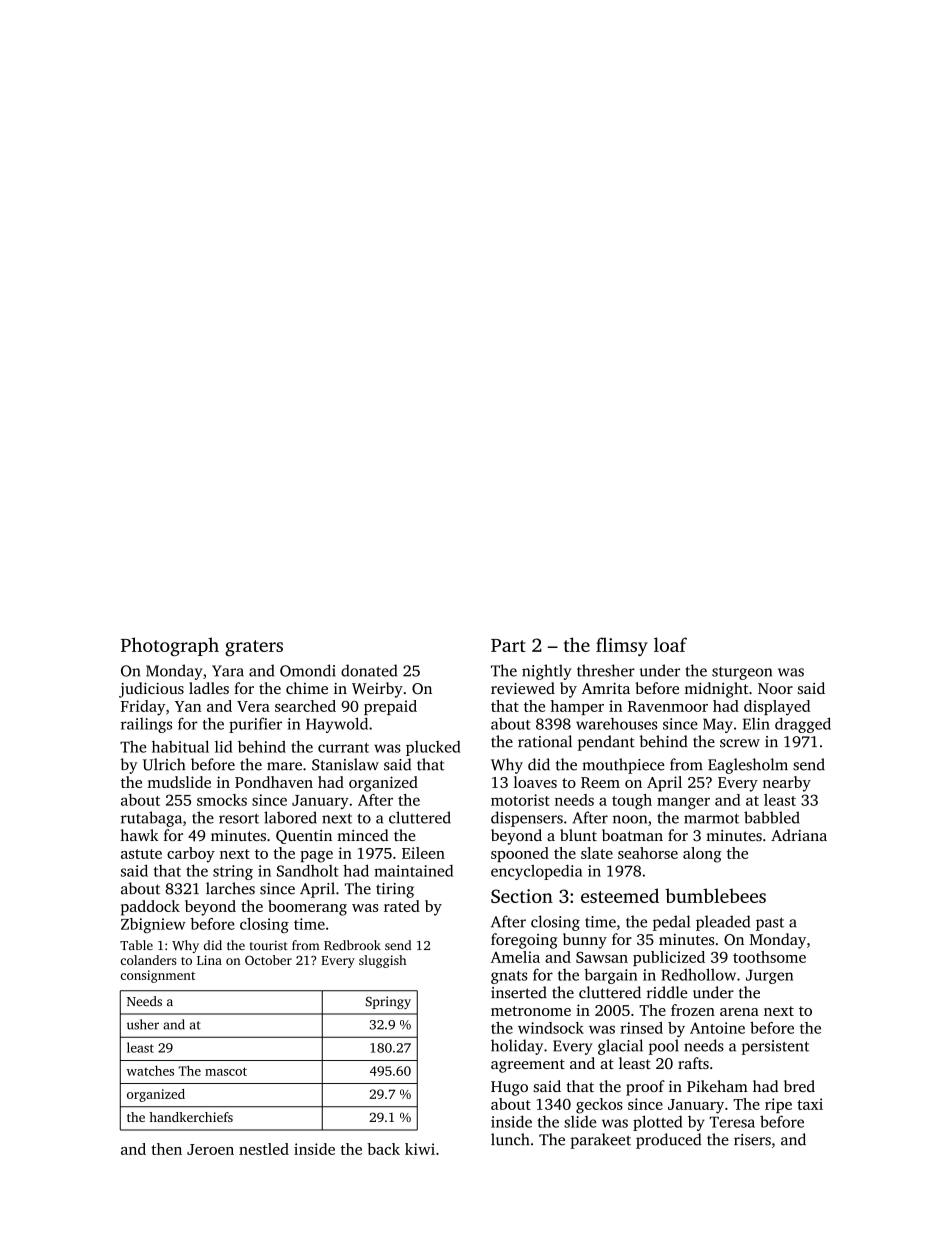  What do you see at coordinates (210, 1149) in the screenshot?
I see `Jeroen` at bounding box center [210, 1149].
